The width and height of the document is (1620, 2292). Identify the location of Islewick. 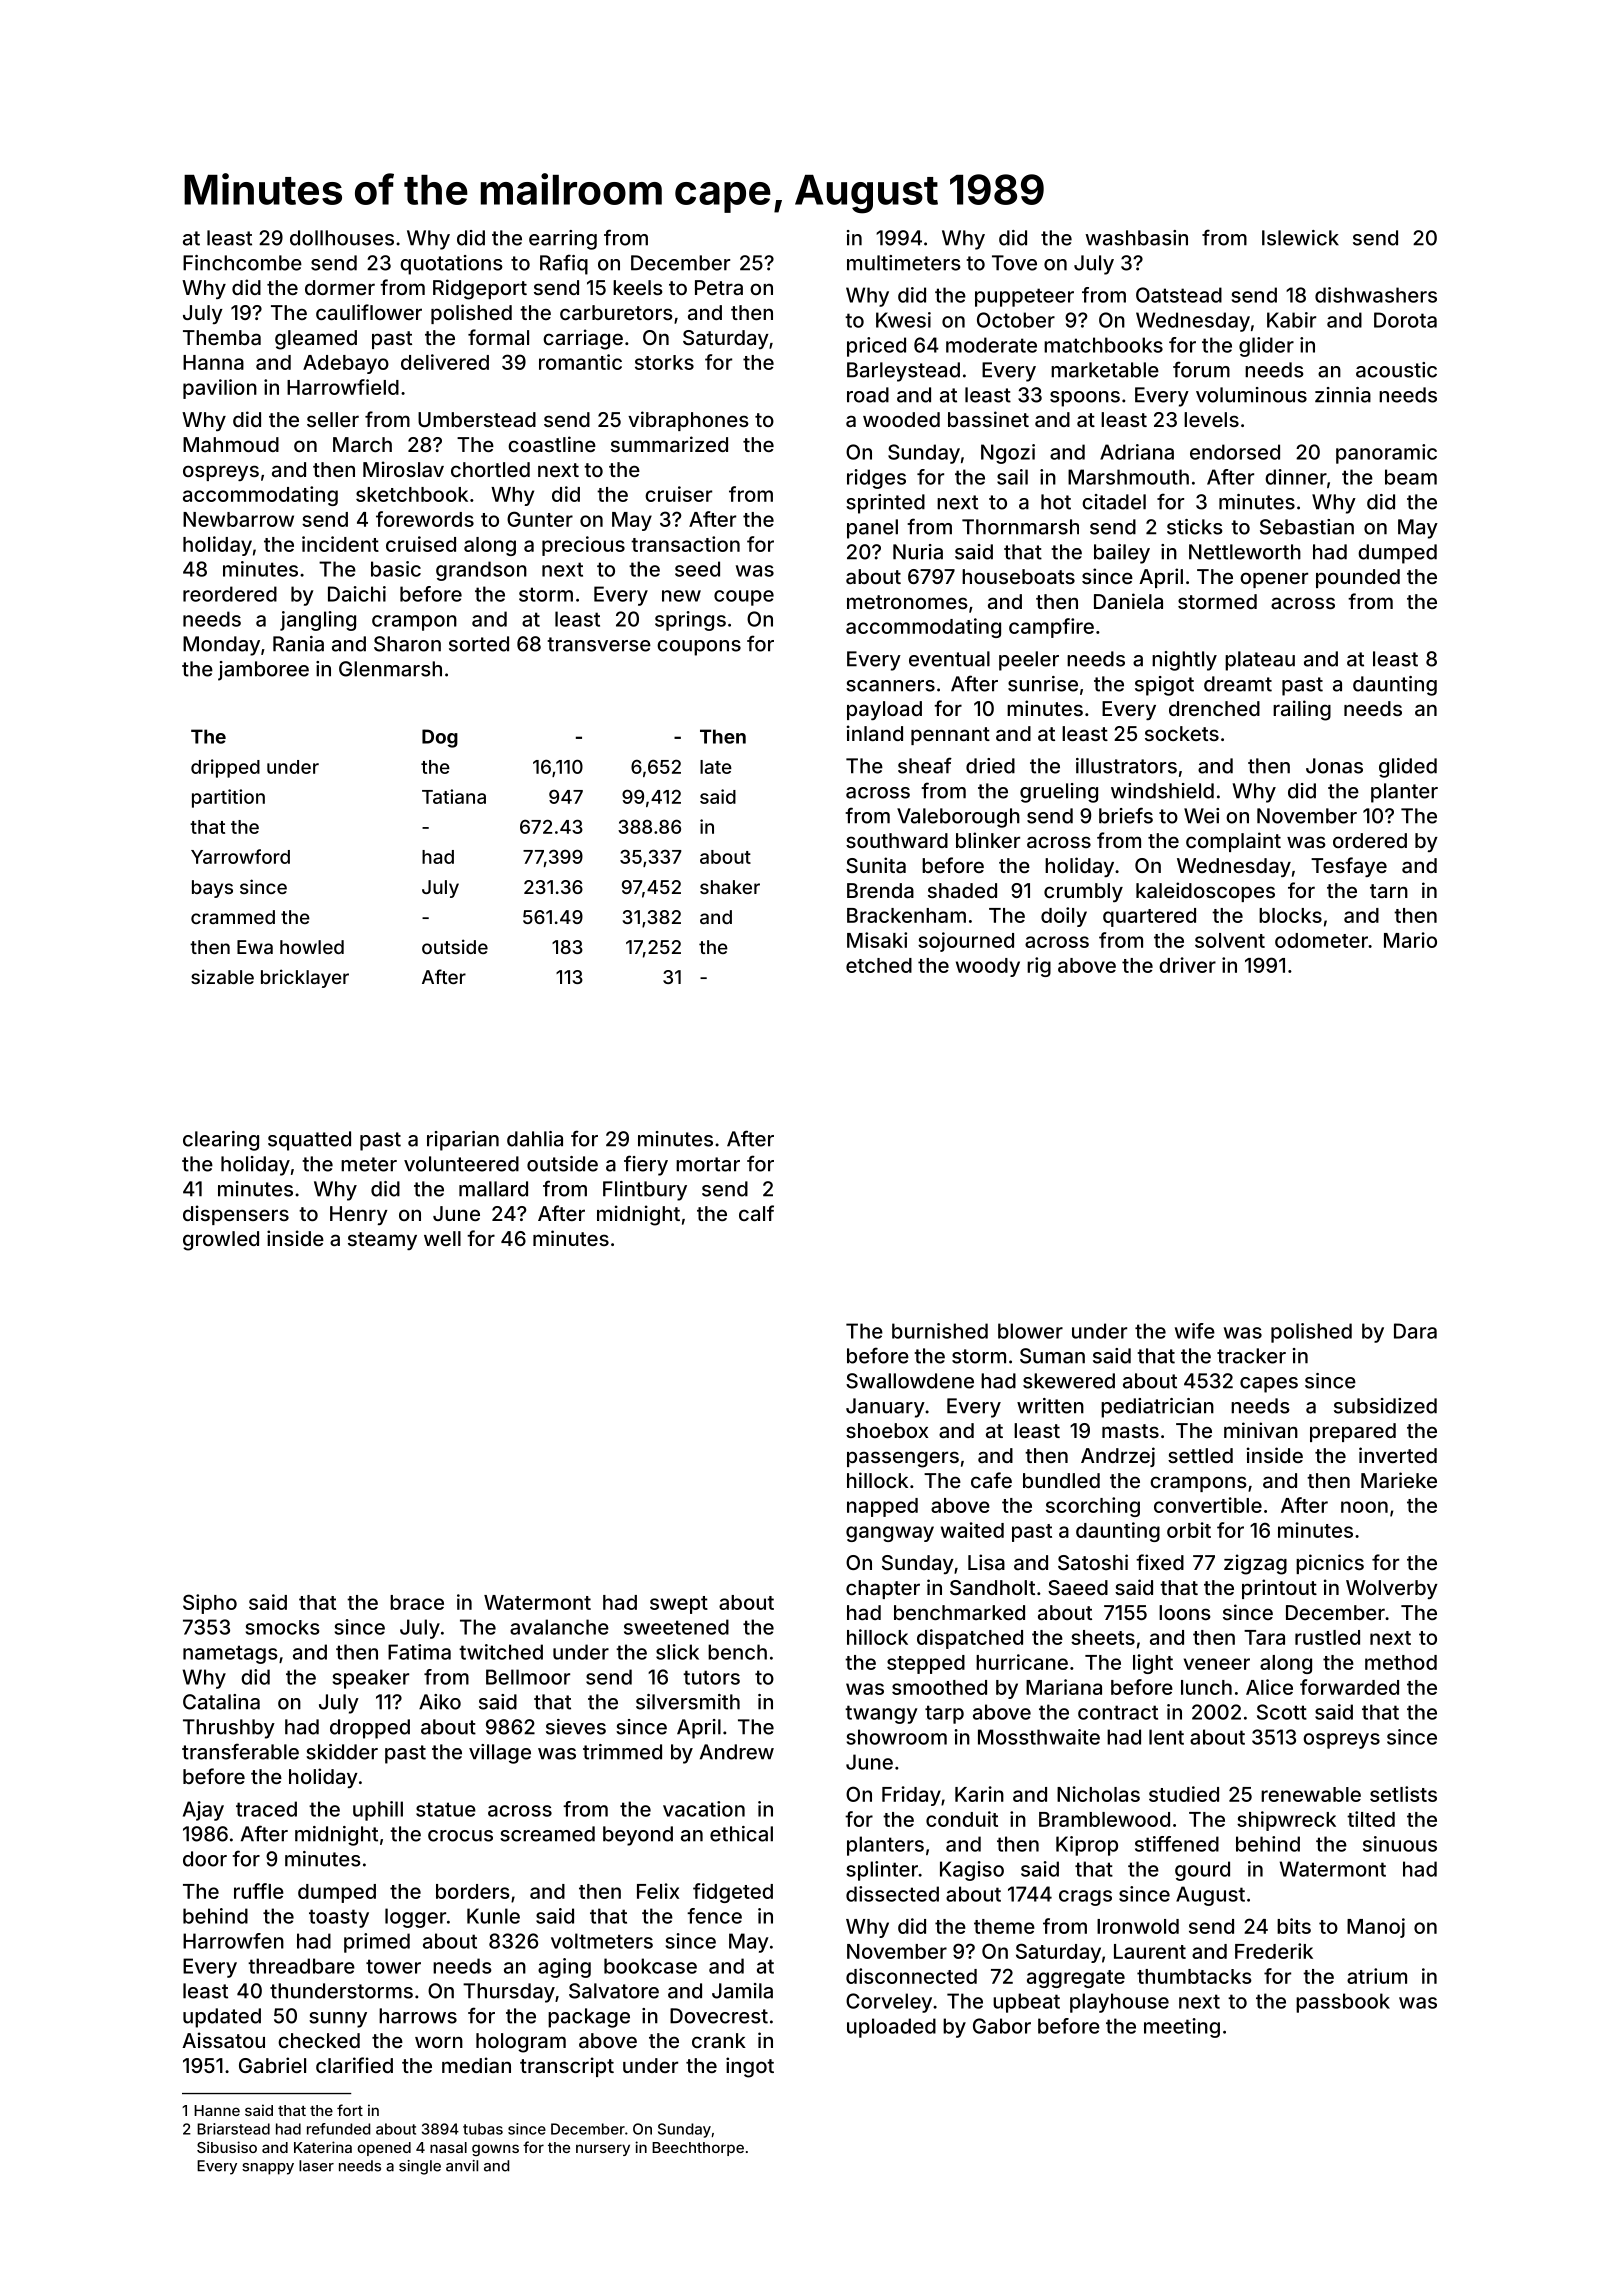
(1300, 238).
